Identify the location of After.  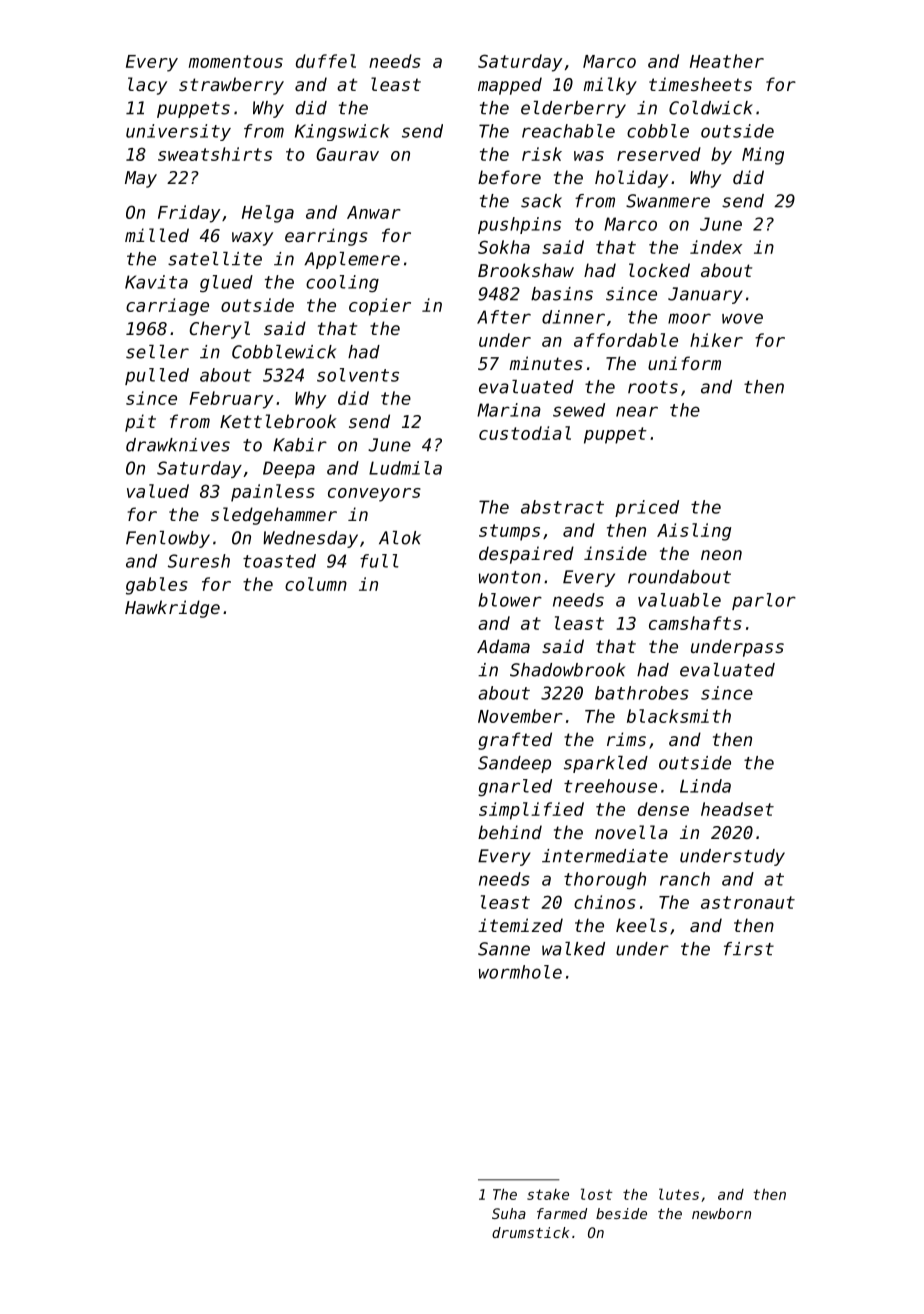
(504, 317).
